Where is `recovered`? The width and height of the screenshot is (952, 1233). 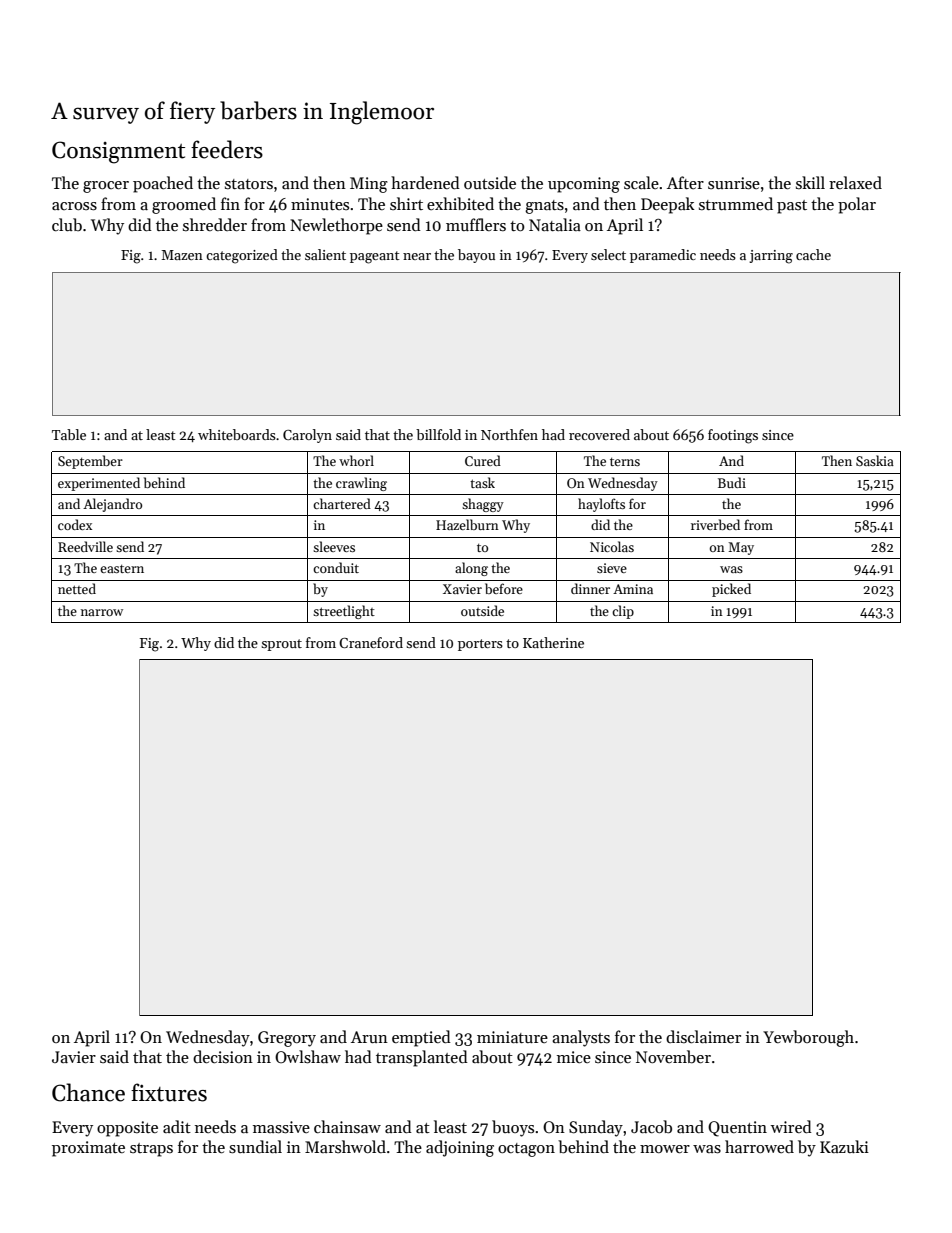
recovered is located at coordinates (599, 434).
